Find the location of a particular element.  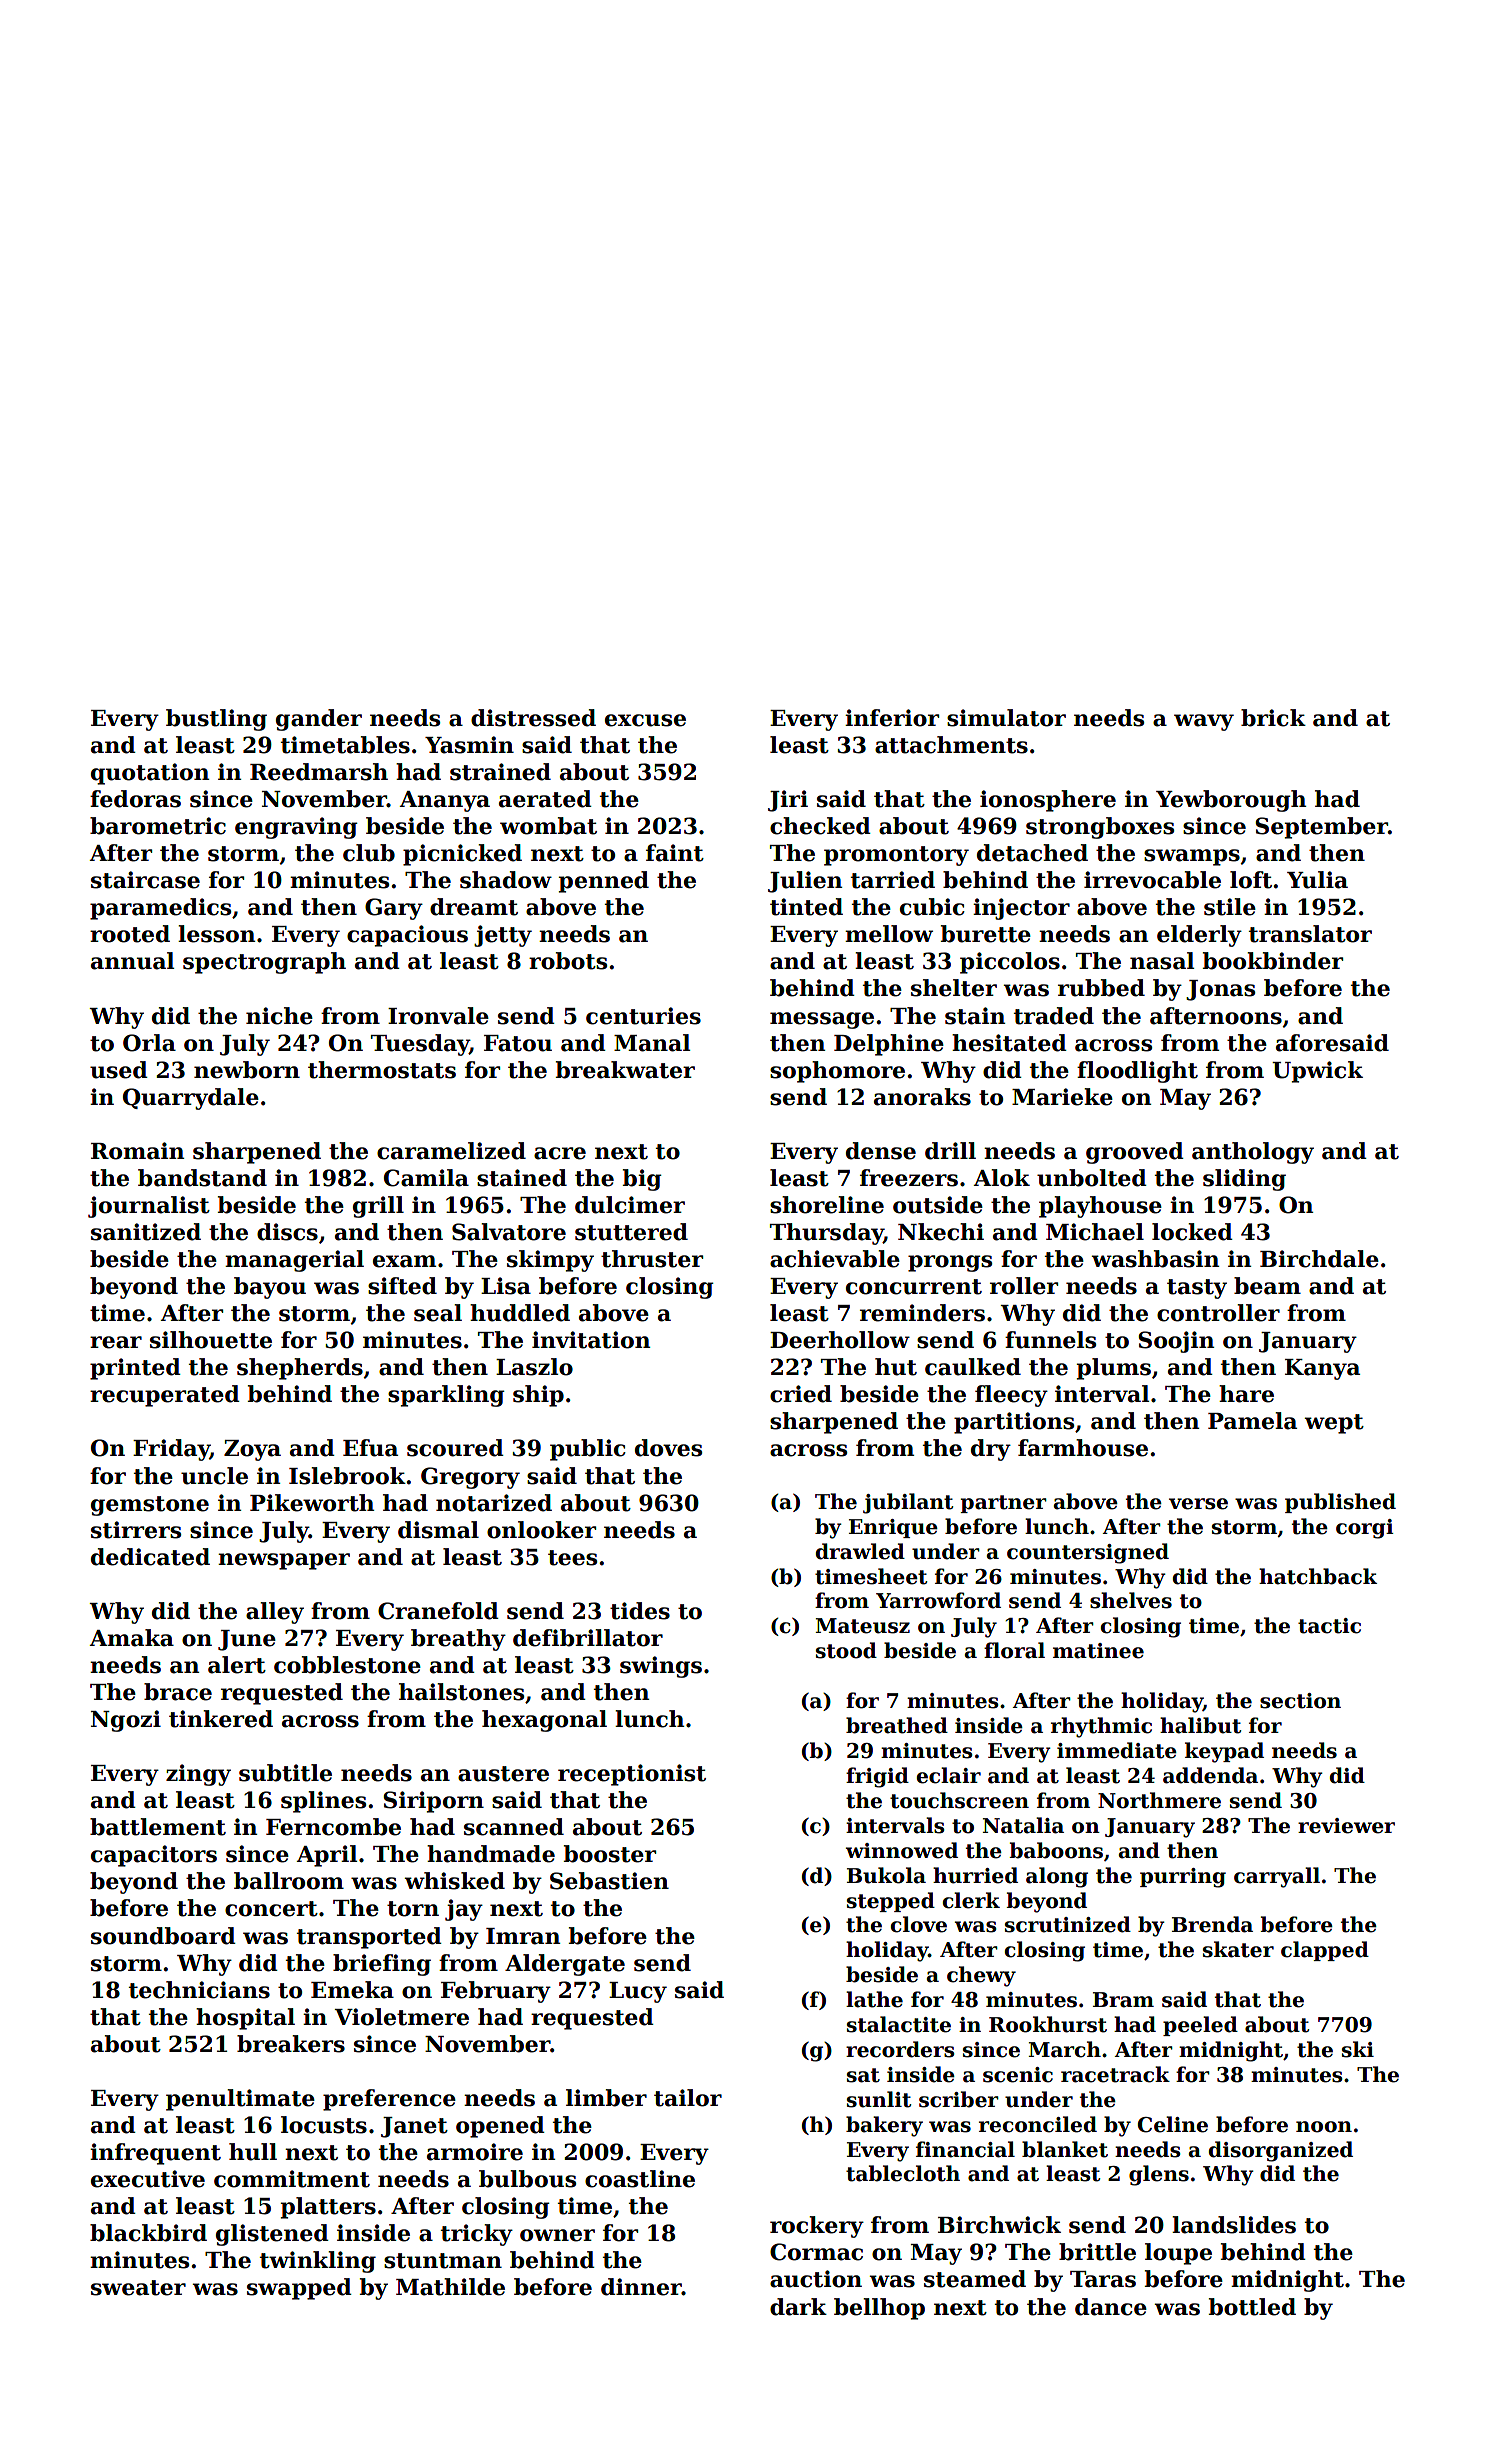

bottled is located at coordinates (1252, 2307).
